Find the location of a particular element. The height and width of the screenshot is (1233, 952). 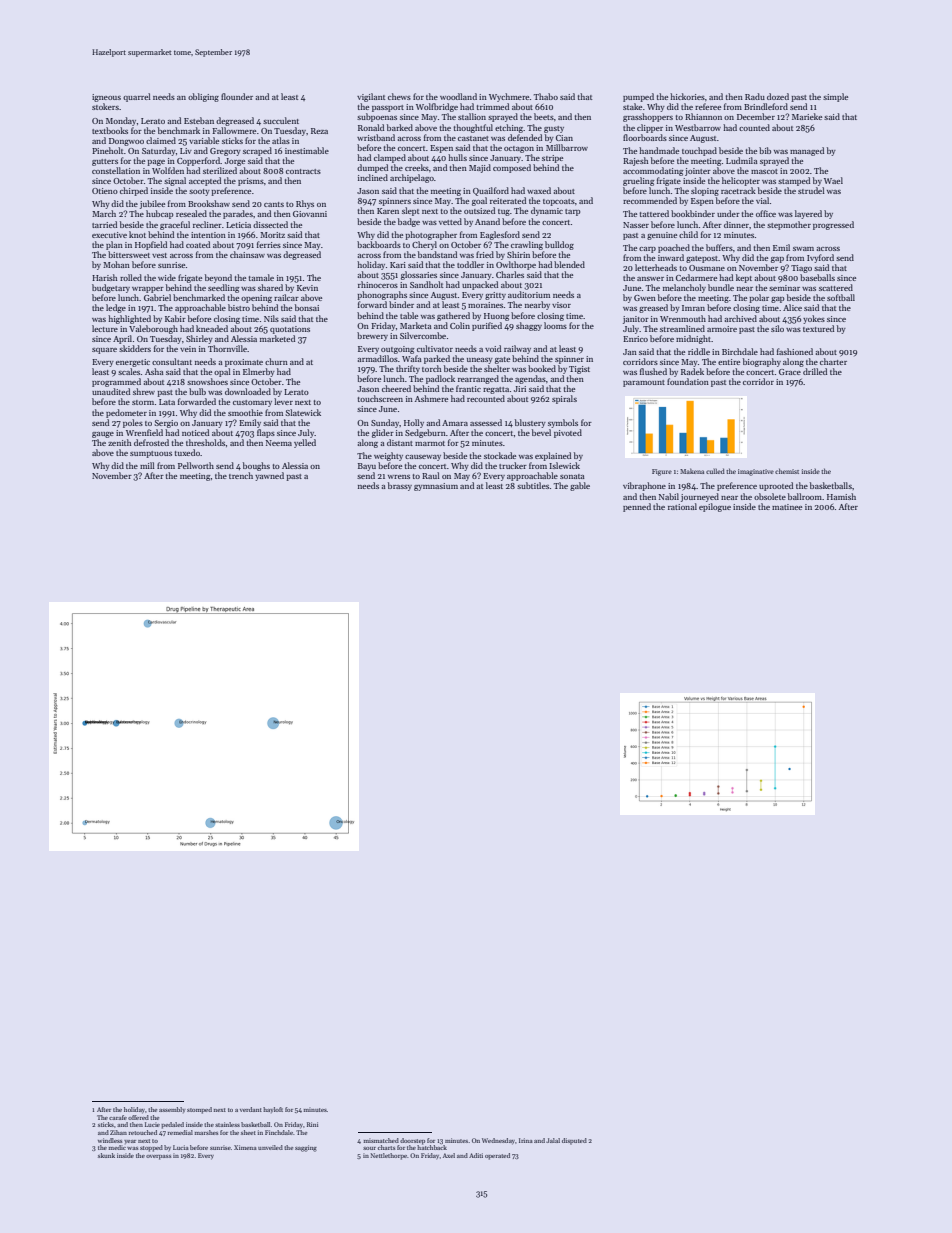

Pellworth is located at coordinates (196, 465).
